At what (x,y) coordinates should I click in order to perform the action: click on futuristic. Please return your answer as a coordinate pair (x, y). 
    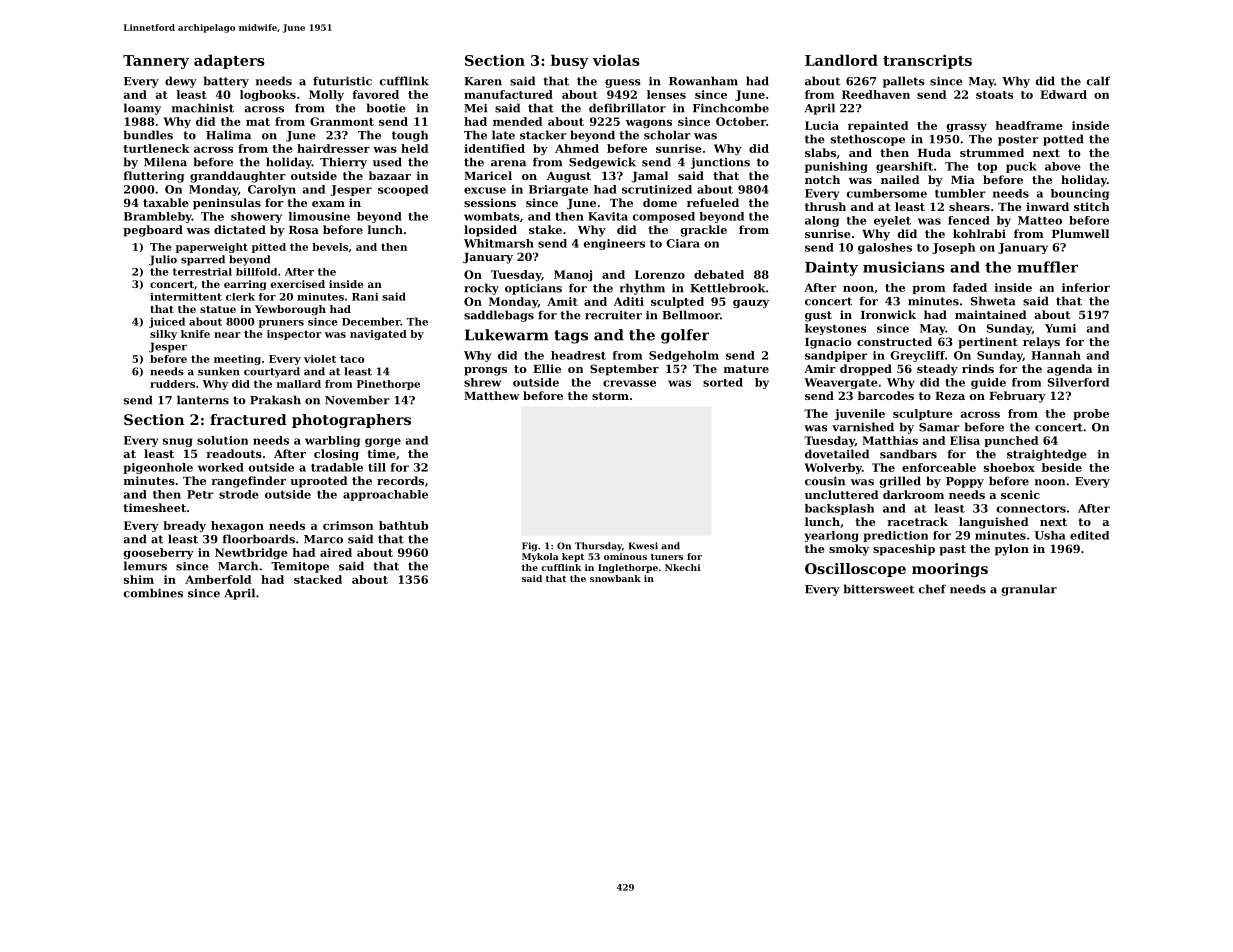
    Looking at the image, I should click on (342, 81).
